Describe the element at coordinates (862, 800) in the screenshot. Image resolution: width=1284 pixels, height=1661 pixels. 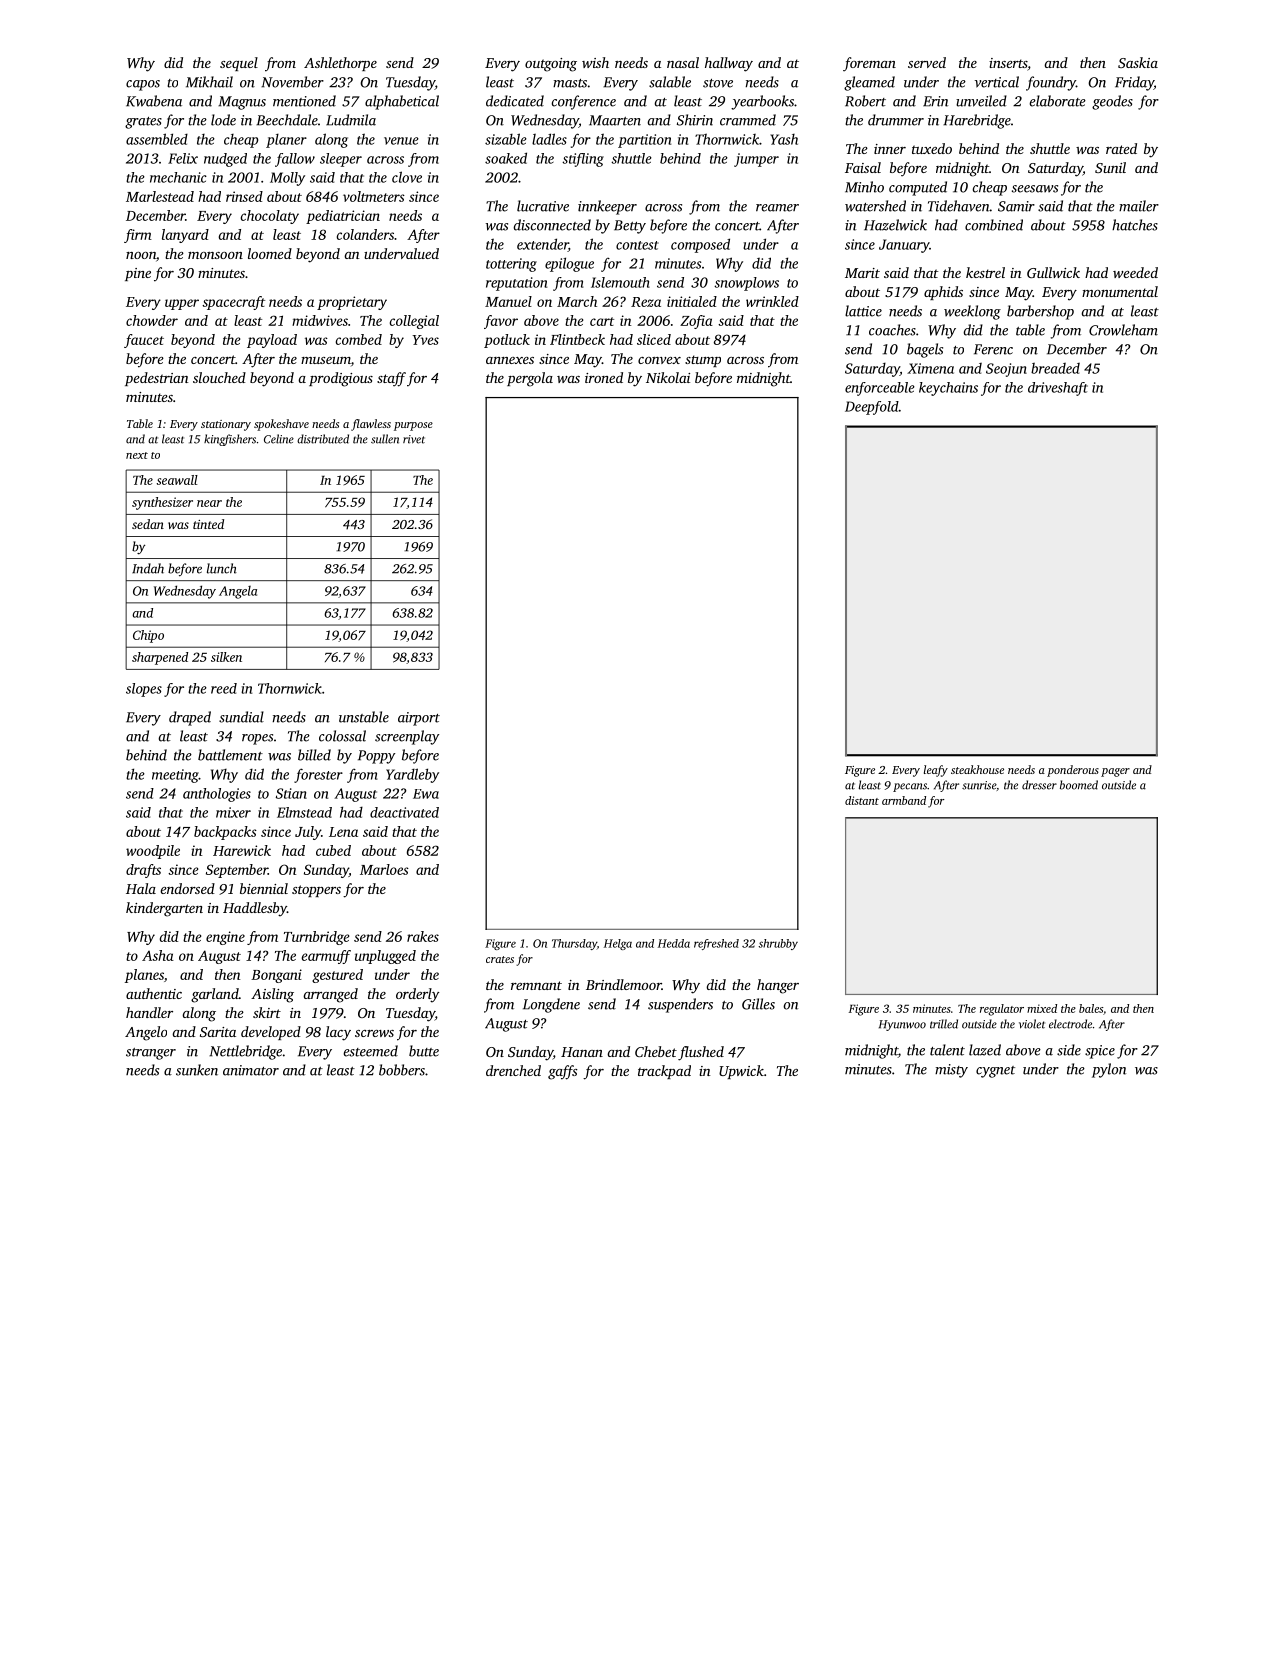
I see `distant` at that location.
